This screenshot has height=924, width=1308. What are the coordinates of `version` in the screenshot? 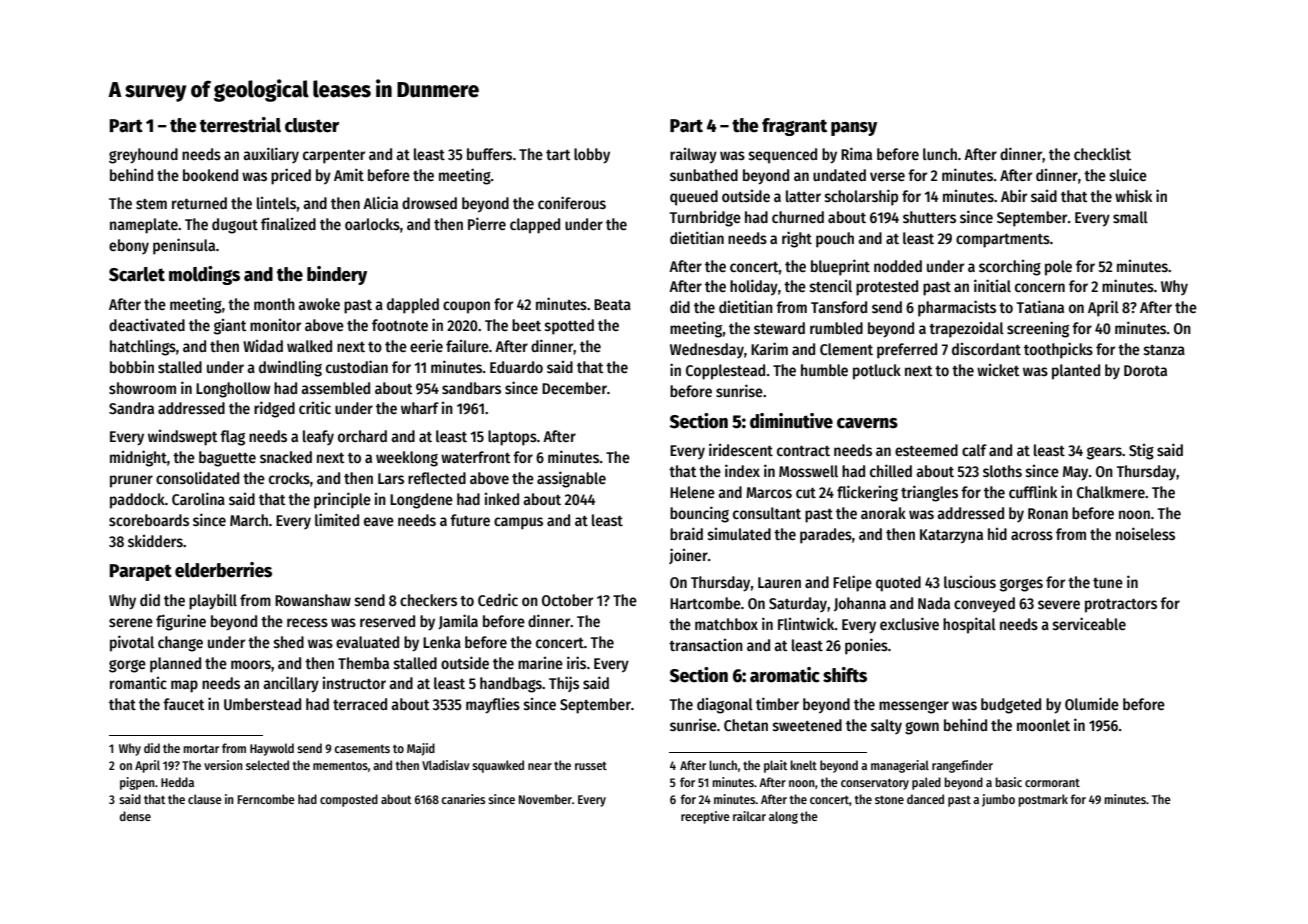 It's located at (223, 765).
